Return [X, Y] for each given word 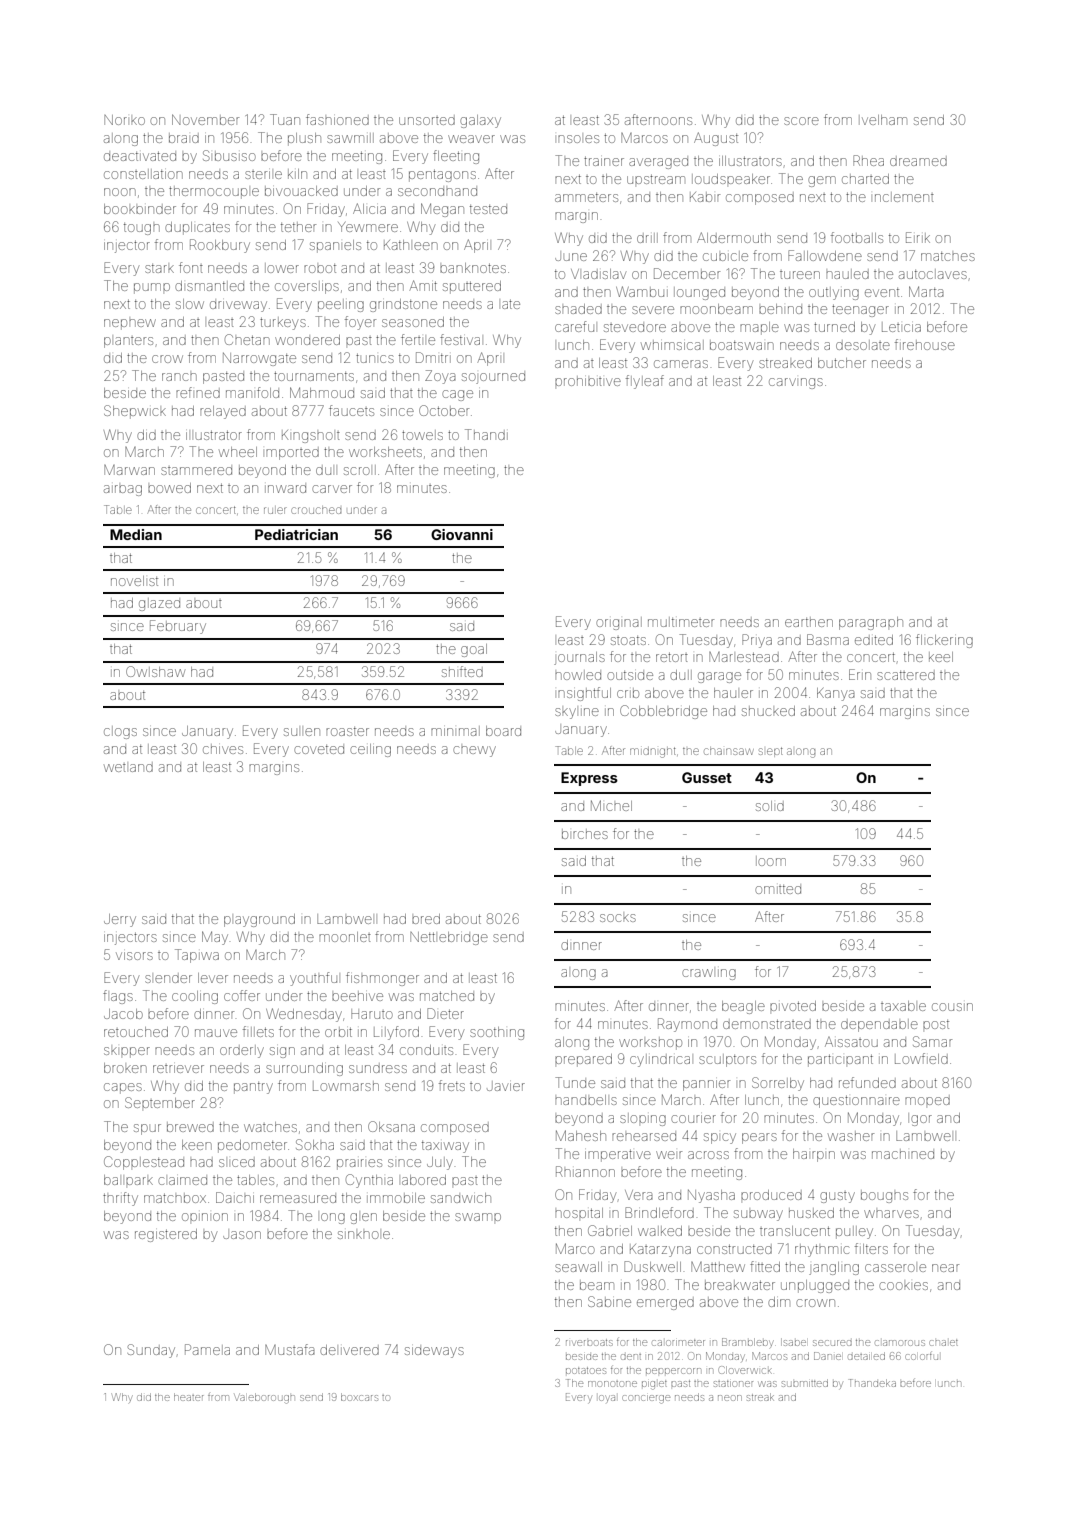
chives [223, 749]
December [687, 273]
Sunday [151, 1351]
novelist [134, 581]
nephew [130, 324]
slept [771, 752]
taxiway [445, 1147]
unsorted [427, 120]
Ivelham [884, 120]
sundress [378, 1068]
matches [948, 256]
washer [851, 1136]
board [503, 731]
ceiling [370, 750]
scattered [906, 675]
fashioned [337, 119]
